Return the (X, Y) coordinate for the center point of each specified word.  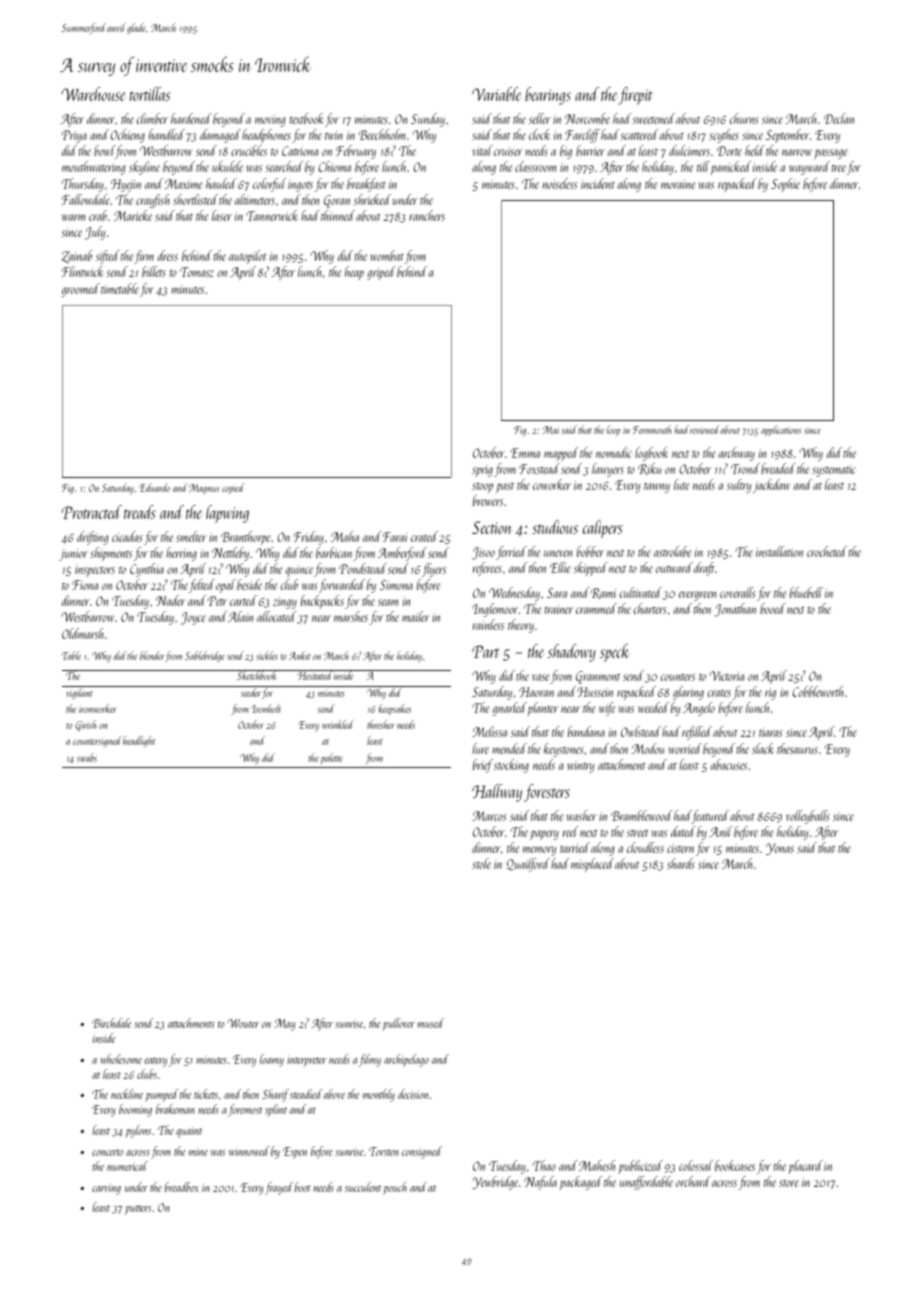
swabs (87, 757)
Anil (721, 831)
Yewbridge (495, 1183)
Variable (496, 94)
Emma (525, 453)
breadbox (181, 1187)
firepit (635, 96)
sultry (739, 486)
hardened (191, 118)
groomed (80, 290)
